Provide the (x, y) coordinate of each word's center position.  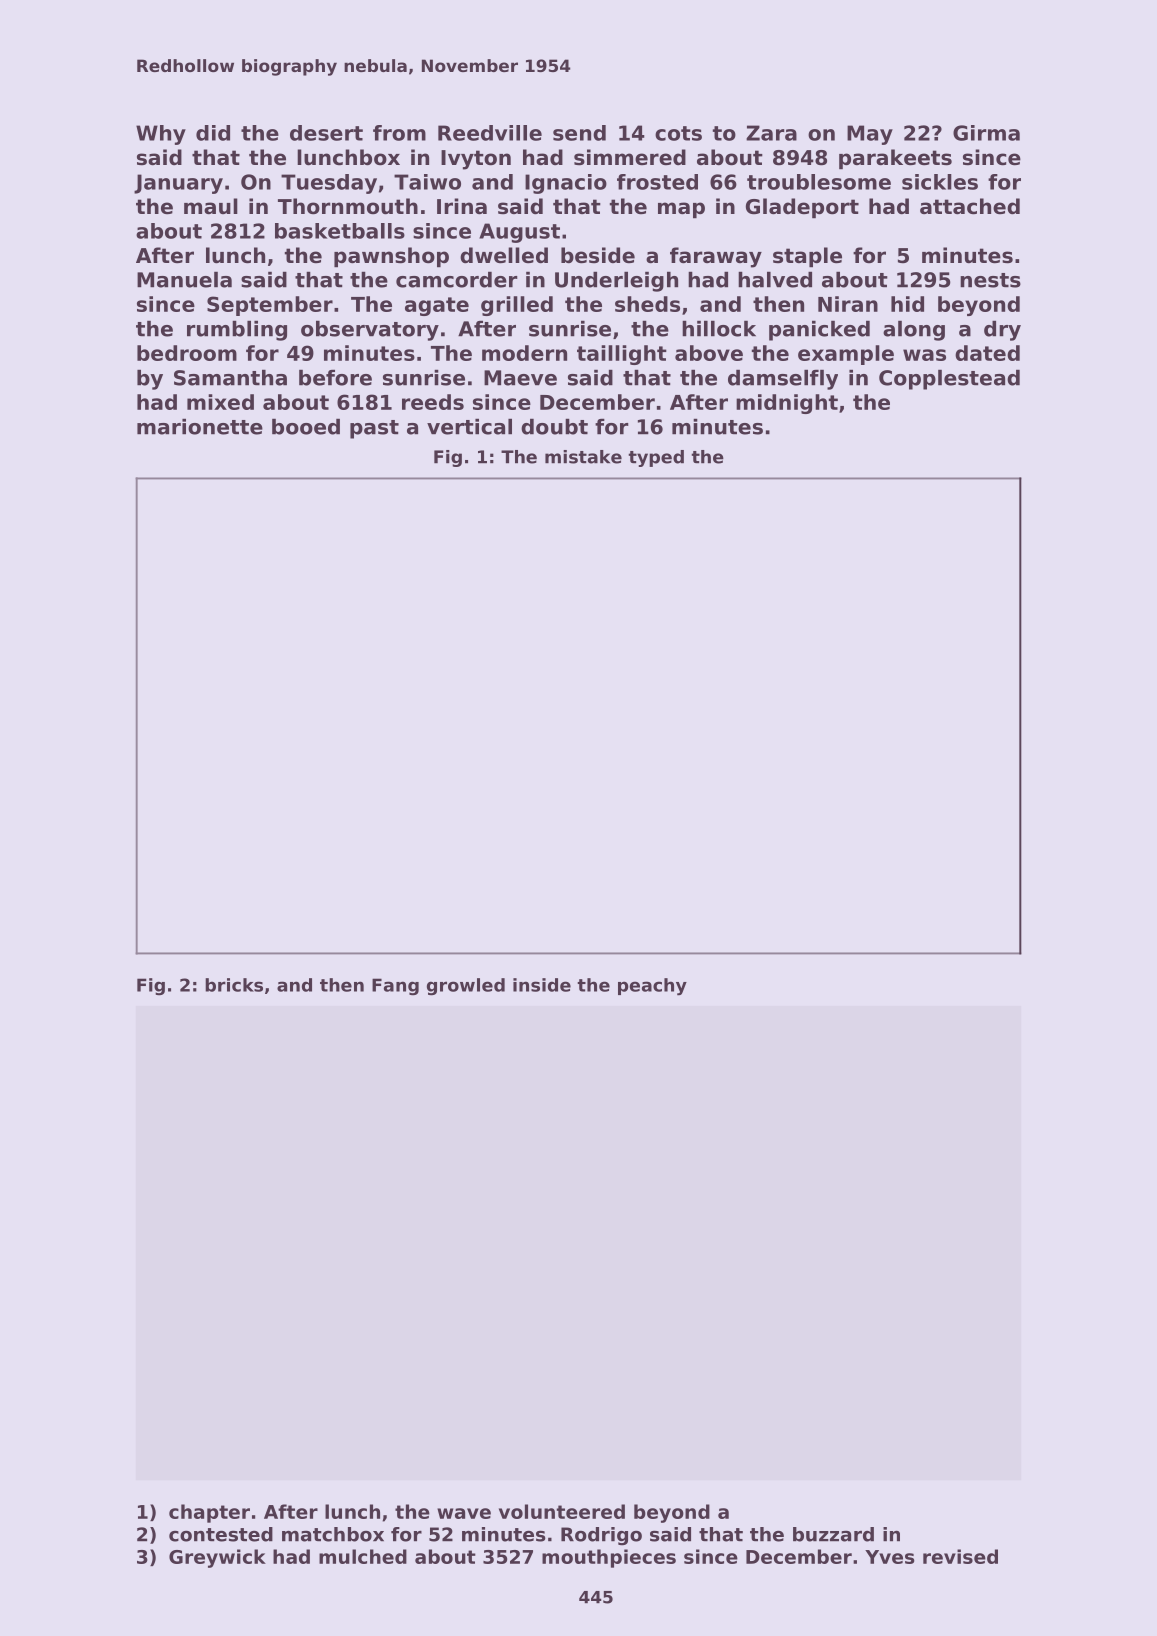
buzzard (833, 1534)
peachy (652, 987)
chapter (209, 1513)
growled (466, 987)
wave (464, 1513)
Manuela (184, 279)
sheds (647, 304)
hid (907, 304)
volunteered (562, 1511)
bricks (234, 985)
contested (221, 1534)
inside (542, 985)
